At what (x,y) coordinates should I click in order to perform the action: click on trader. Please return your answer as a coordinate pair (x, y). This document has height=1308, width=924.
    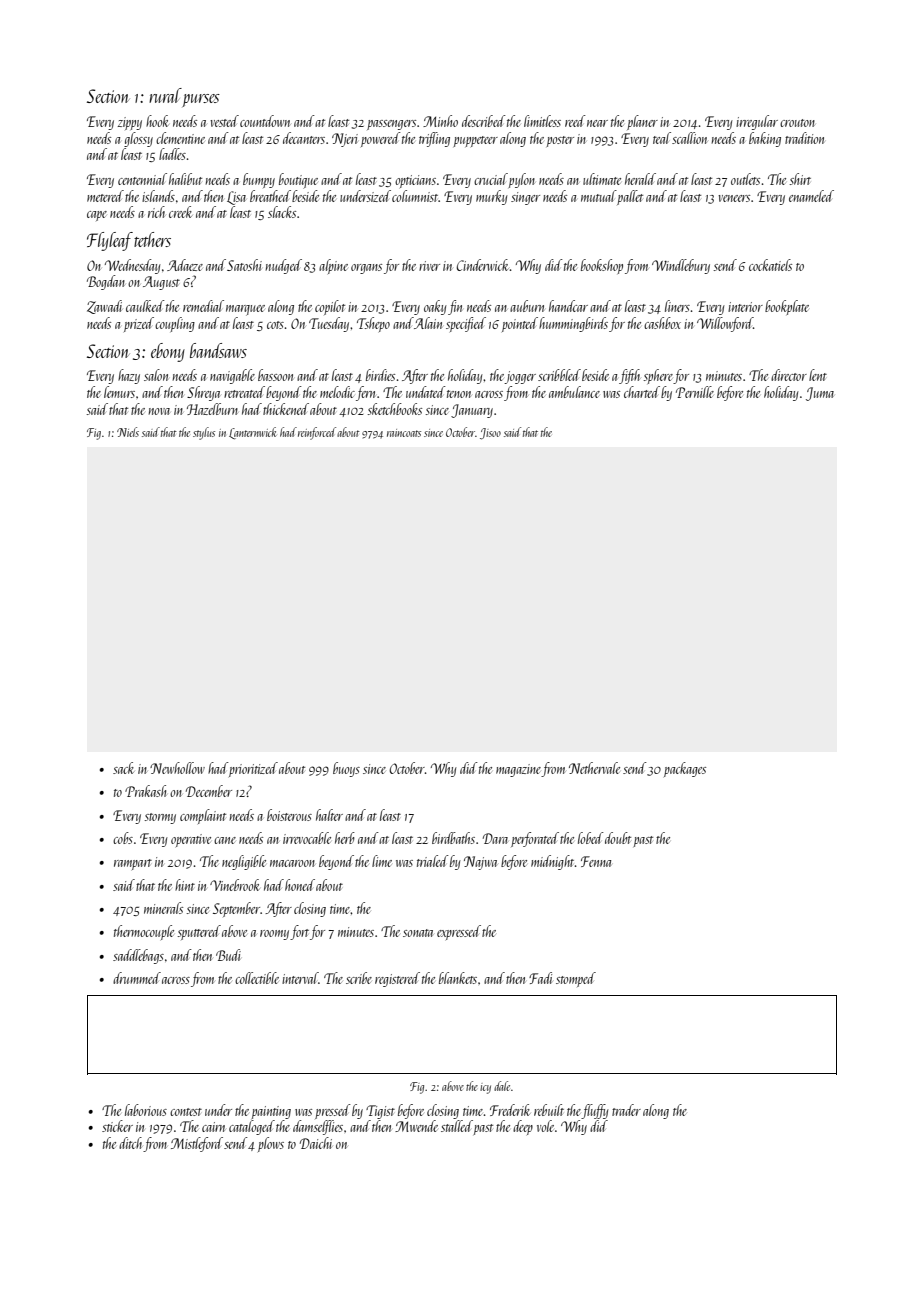
    Looking at the image, I should click on (626, 1110).
